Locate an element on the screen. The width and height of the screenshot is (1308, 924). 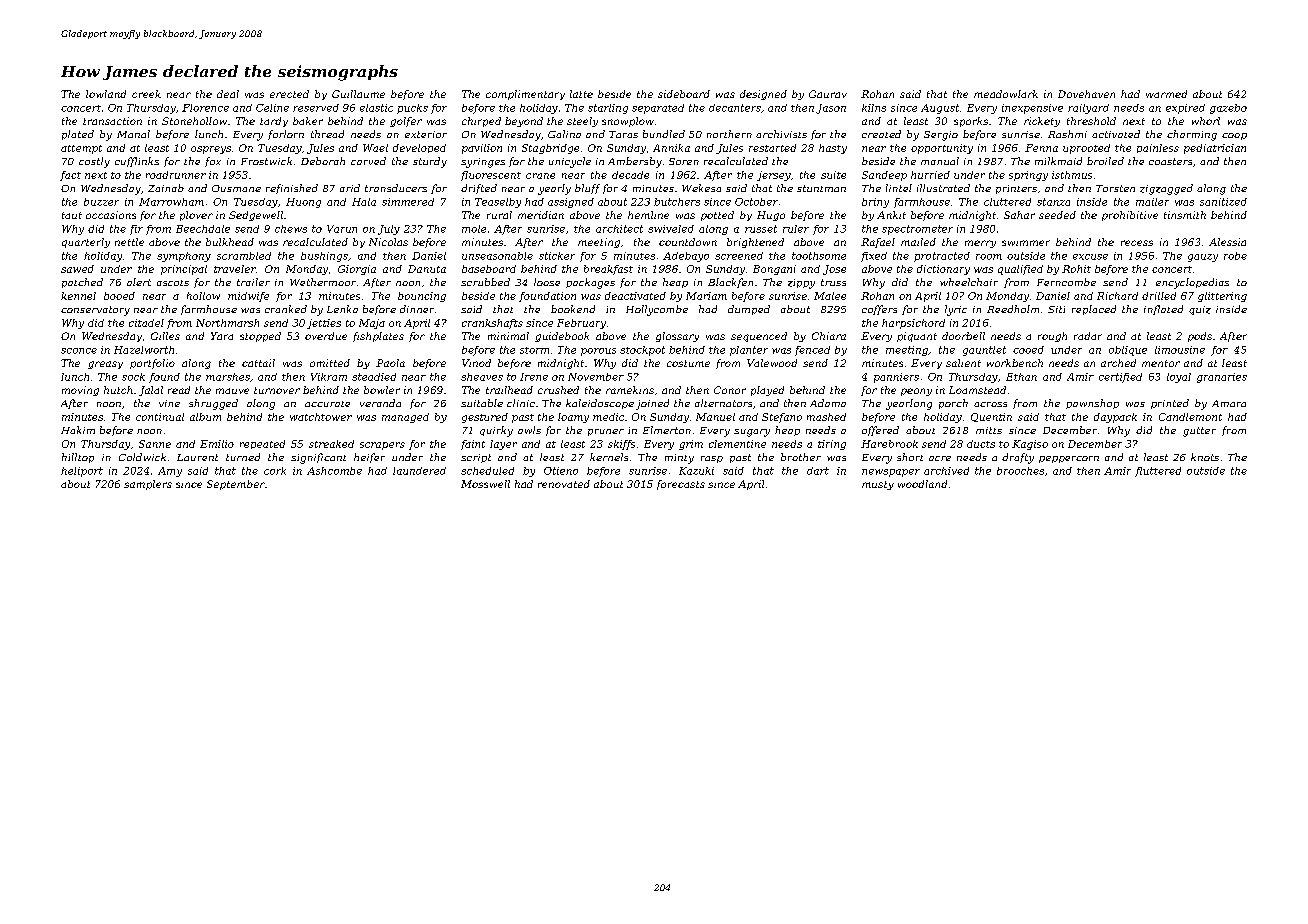
architect is located at coordinates (619, 229).
